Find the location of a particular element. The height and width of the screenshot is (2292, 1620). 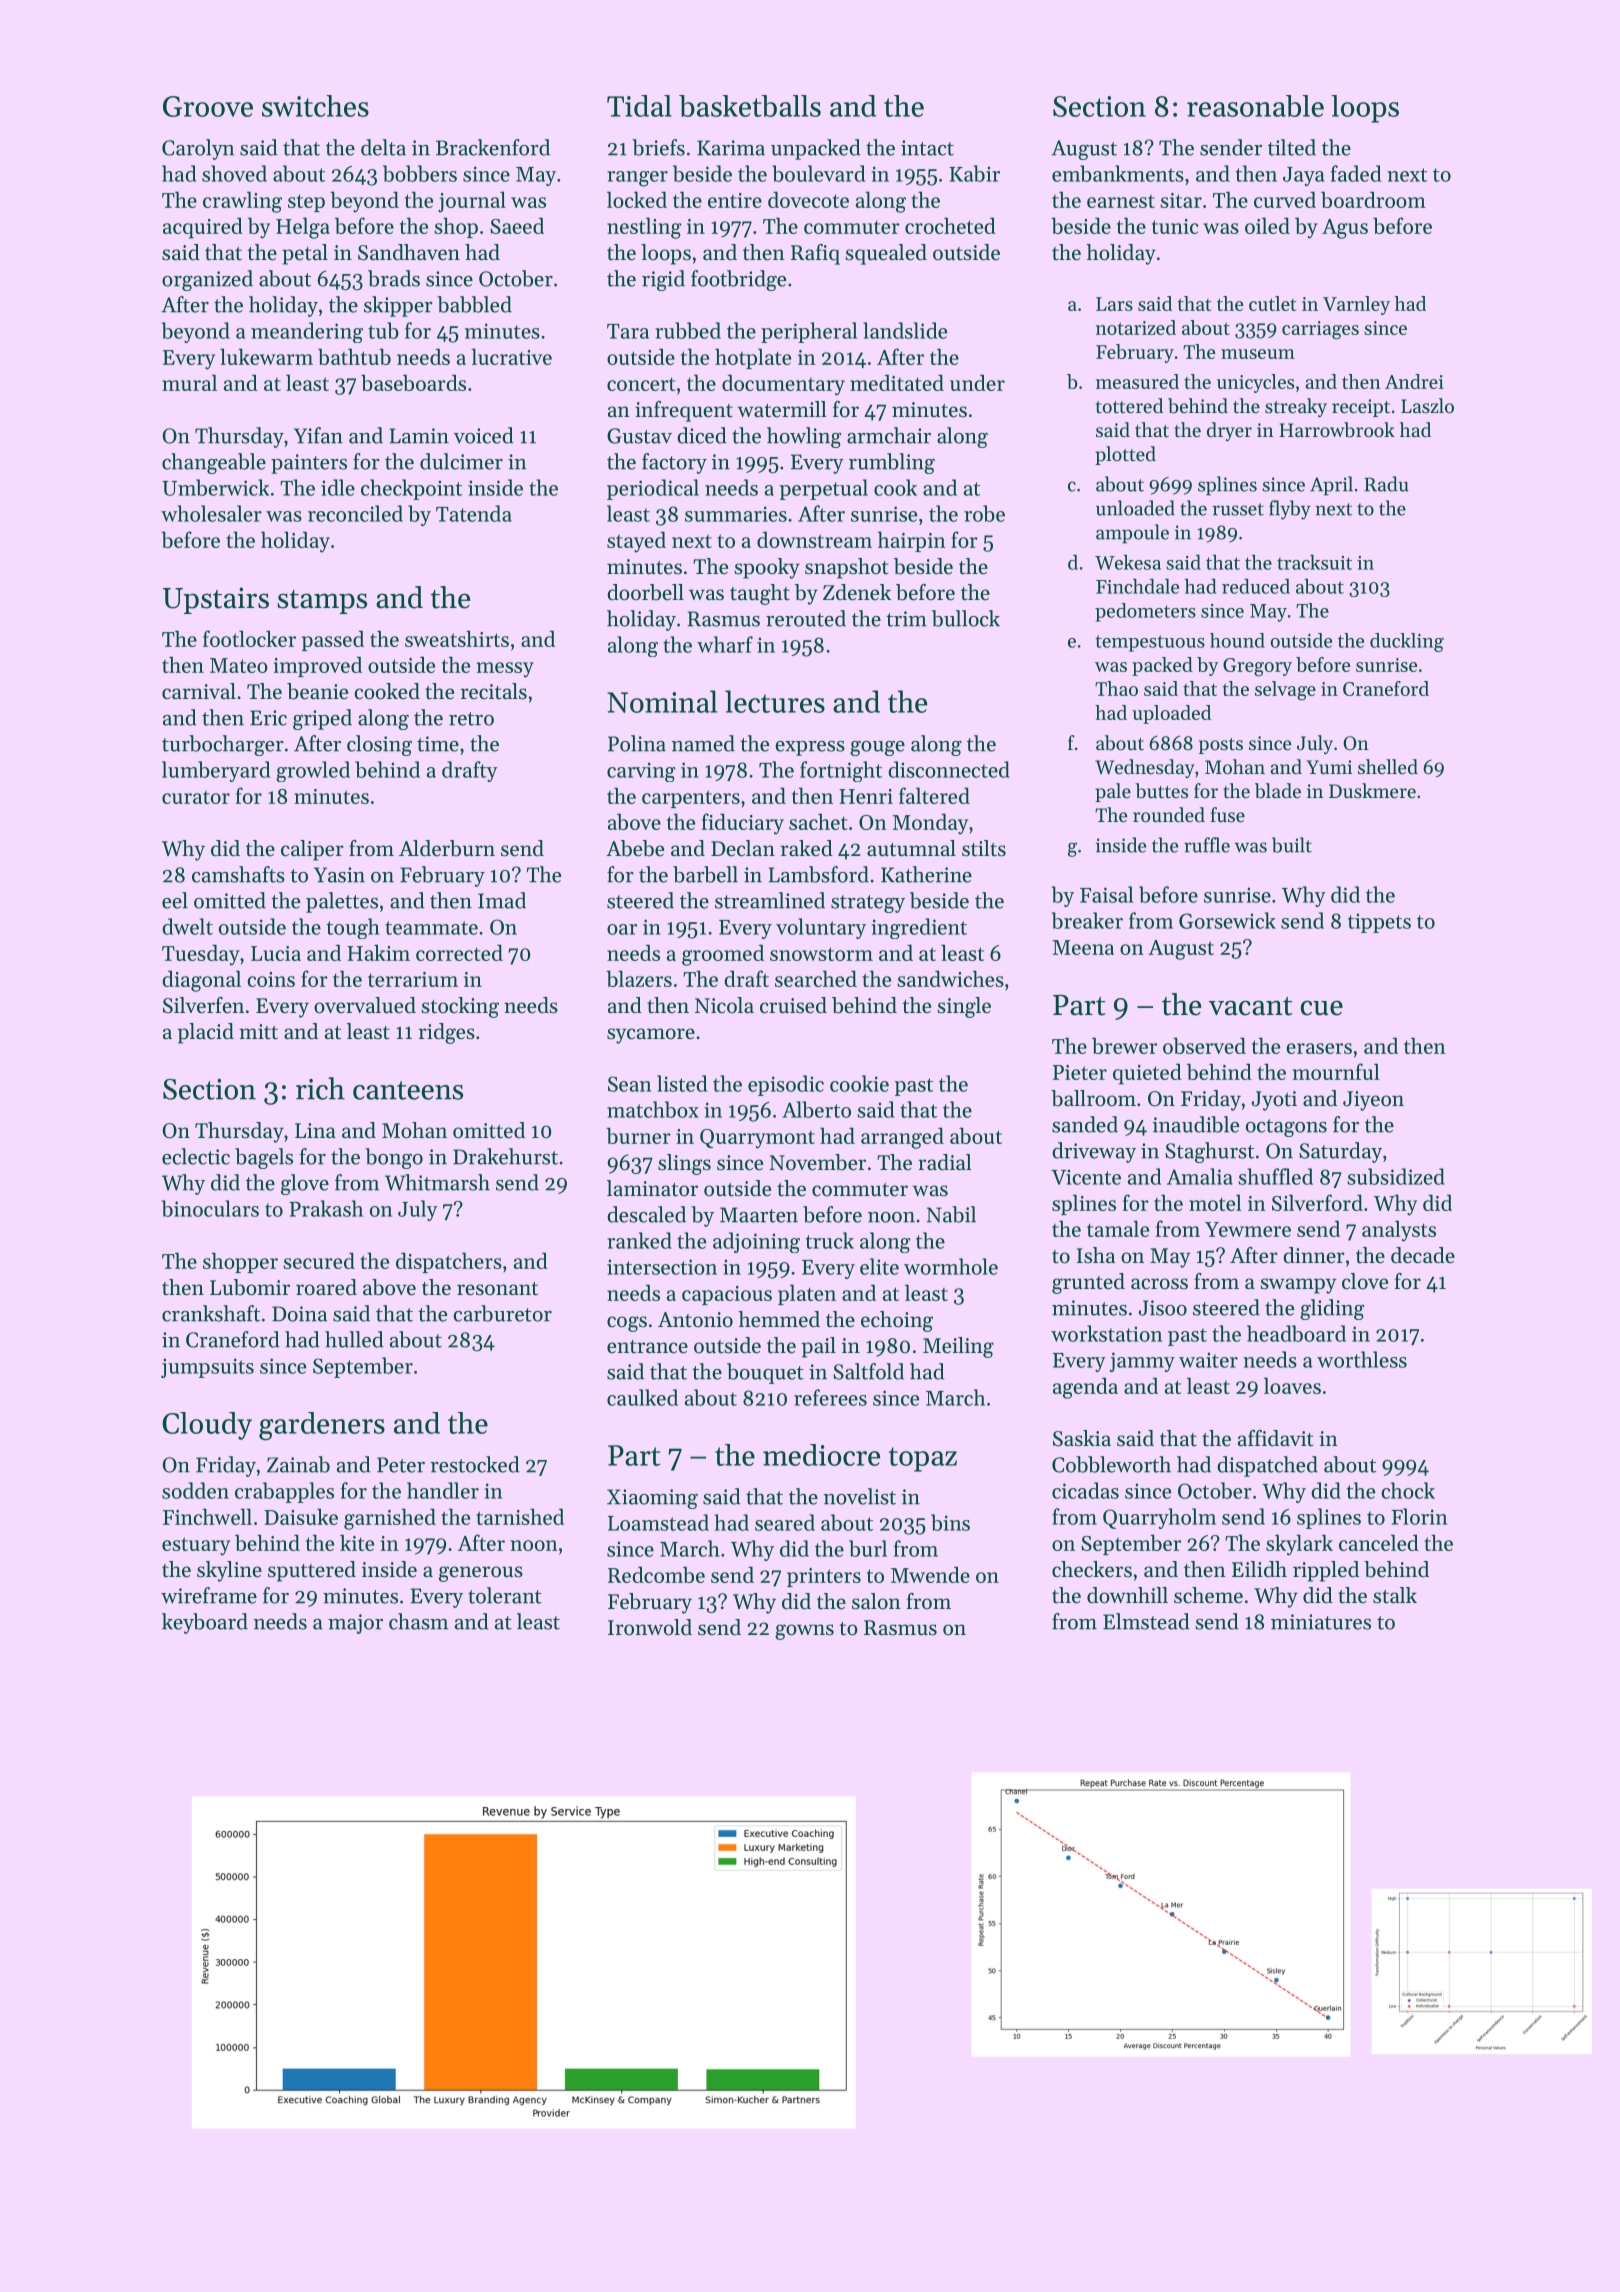

agenda is located at coordinates (1085, 1388).
